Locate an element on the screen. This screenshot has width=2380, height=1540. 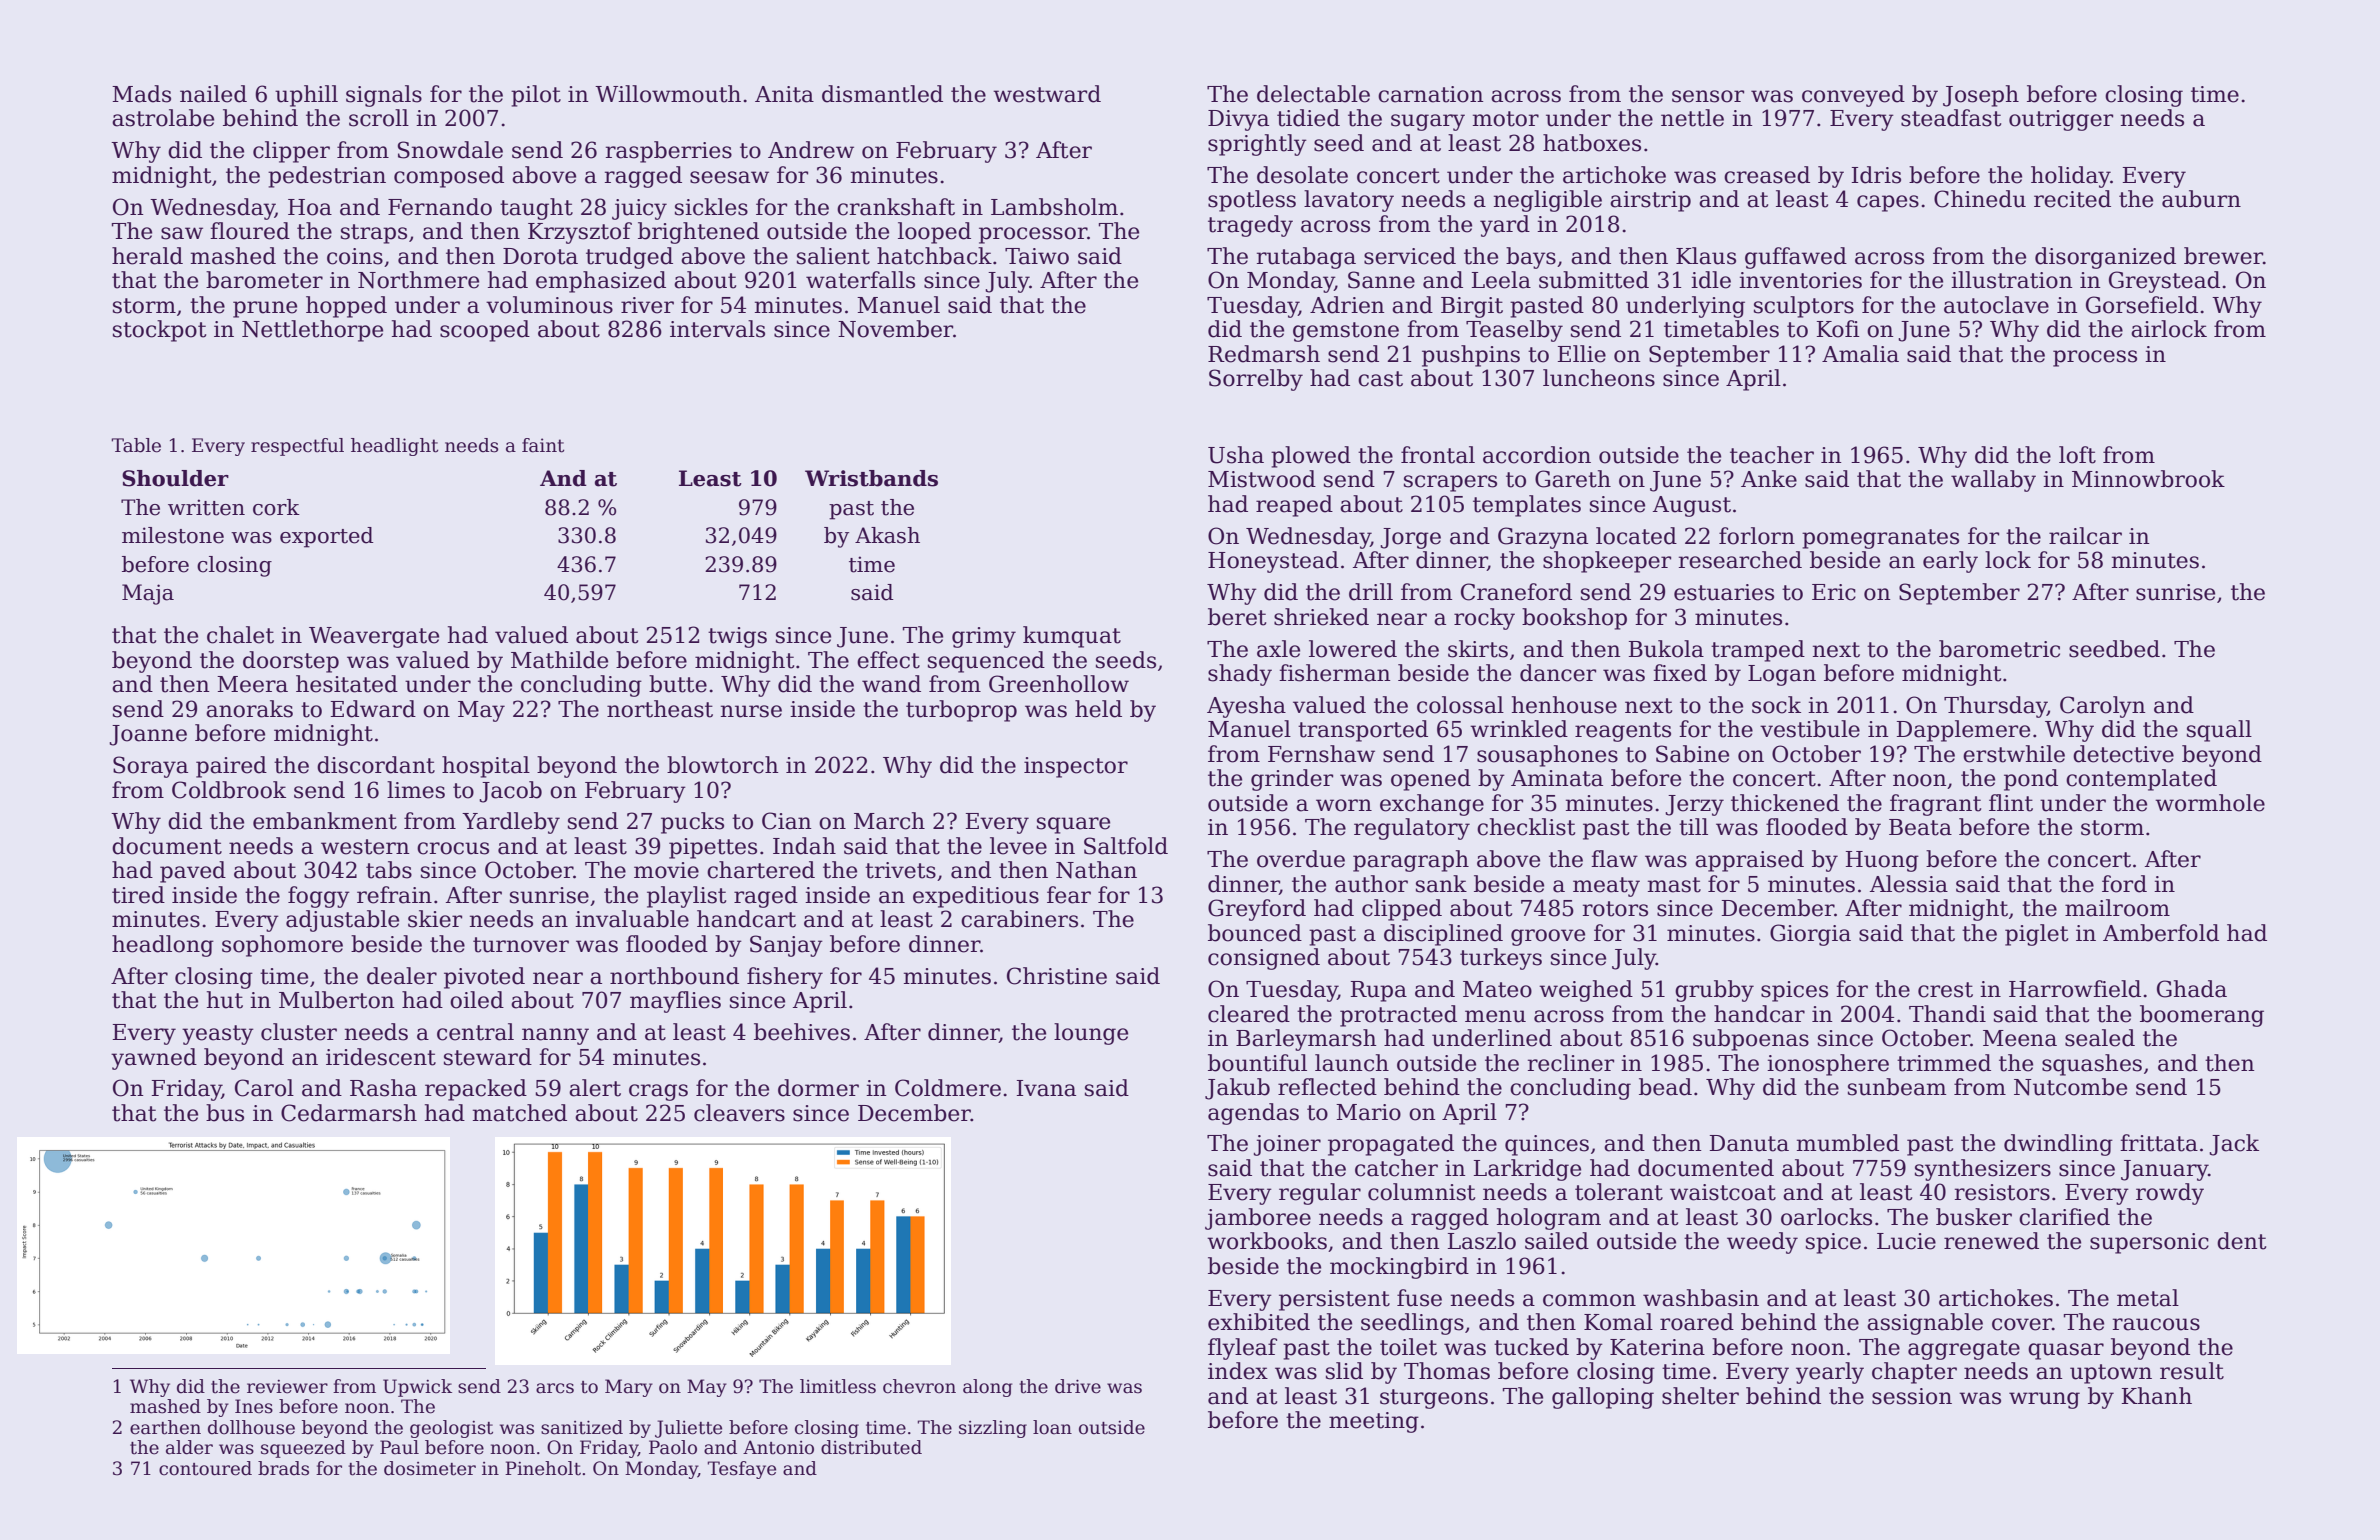
Mads is located at coordinates (141, 94).
